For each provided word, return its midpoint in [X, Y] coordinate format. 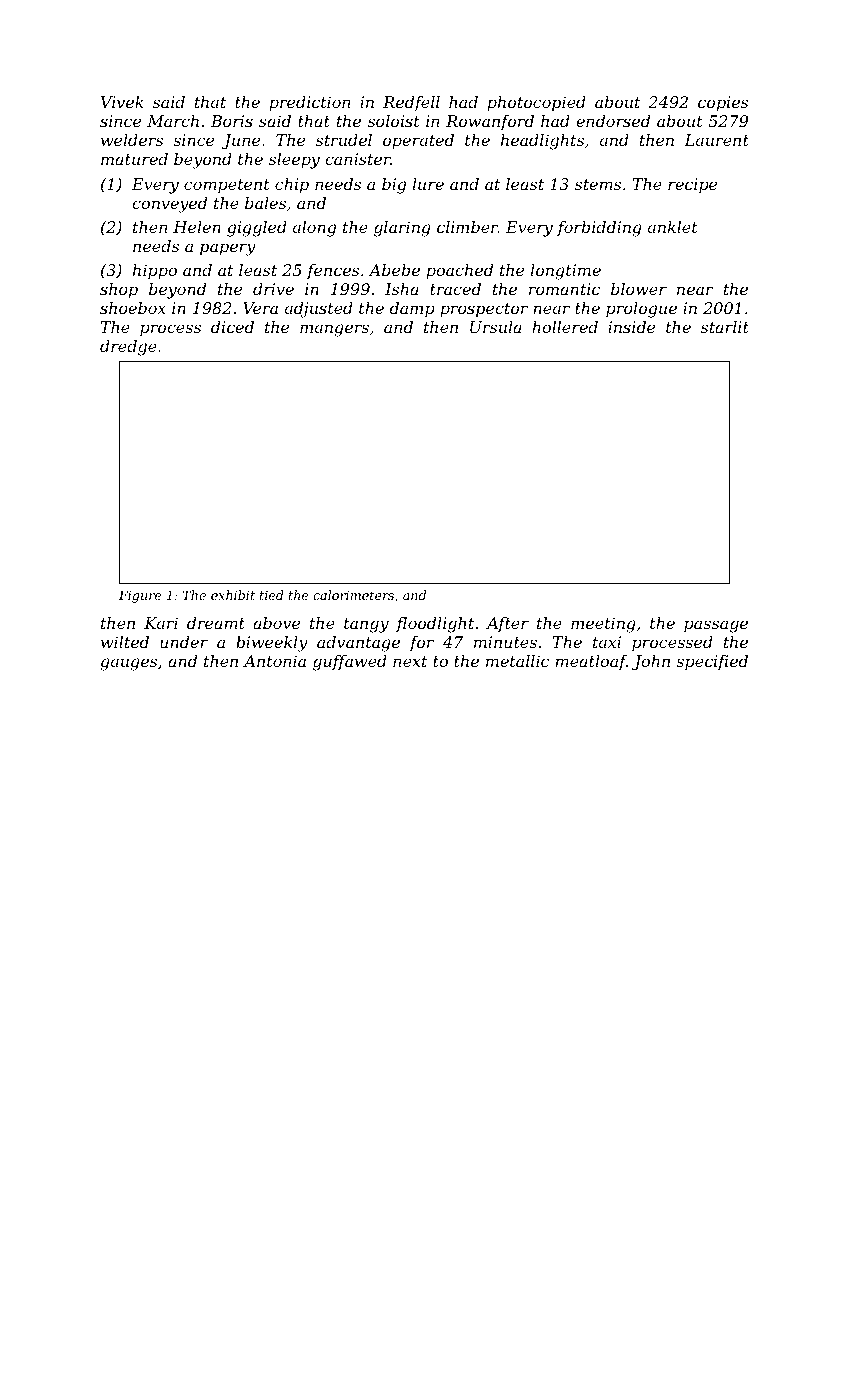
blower [639, 289]
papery [228, 249]
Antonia [274, 661]
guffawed [350, 663]
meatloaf [591, 662]
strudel [344, 140]
